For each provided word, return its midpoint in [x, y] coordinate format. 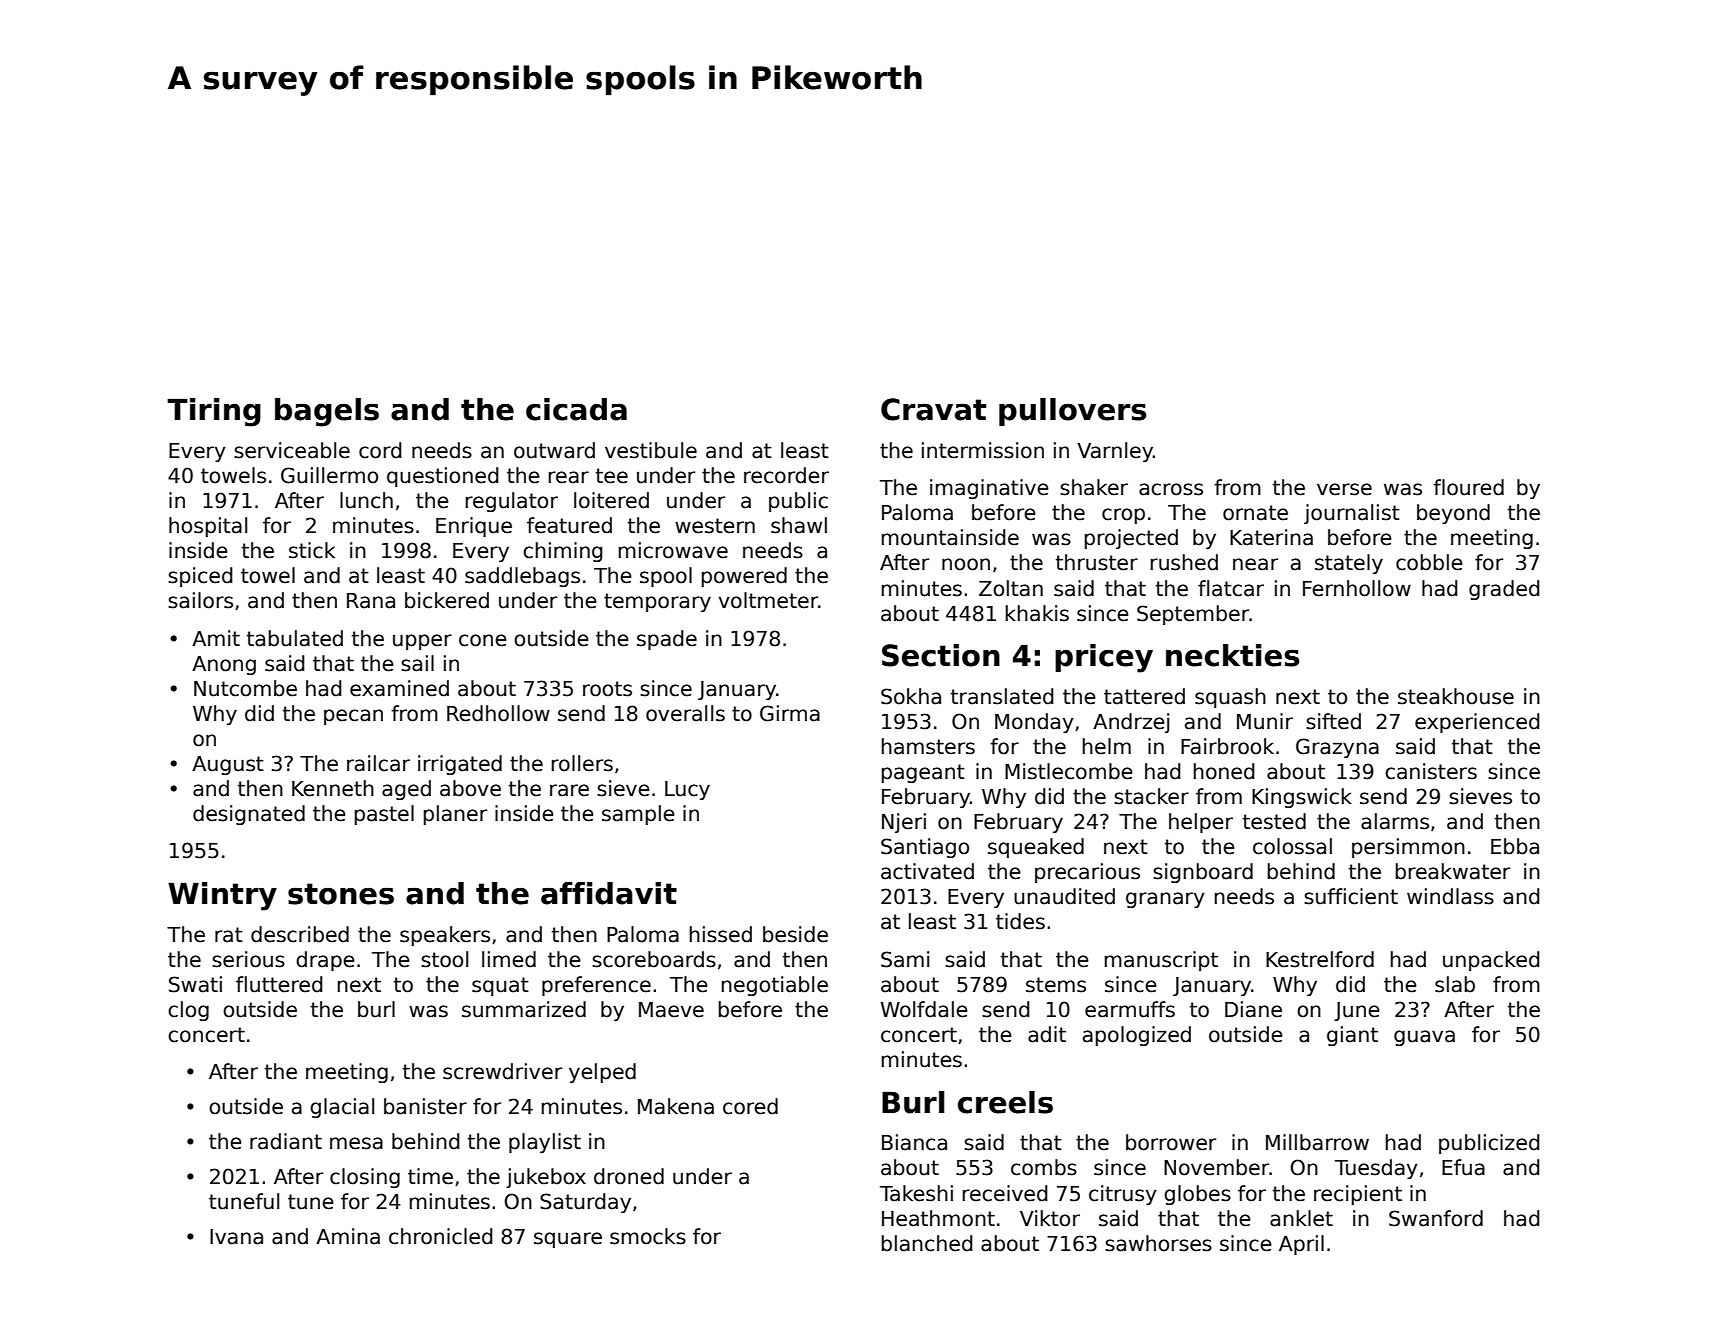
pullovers [1072, 412]
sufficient [1351, 896]
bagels [327, 412]
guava [1424, 1038]
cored [750, 1106]
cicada [576, 409]
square [568, 1240]
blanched [927, 1243]
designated [249, 815]
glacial [342, 1108]
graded [1504, 590]
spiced [200, 577]
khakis [1037, 613]
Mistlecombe [1069, 771]
